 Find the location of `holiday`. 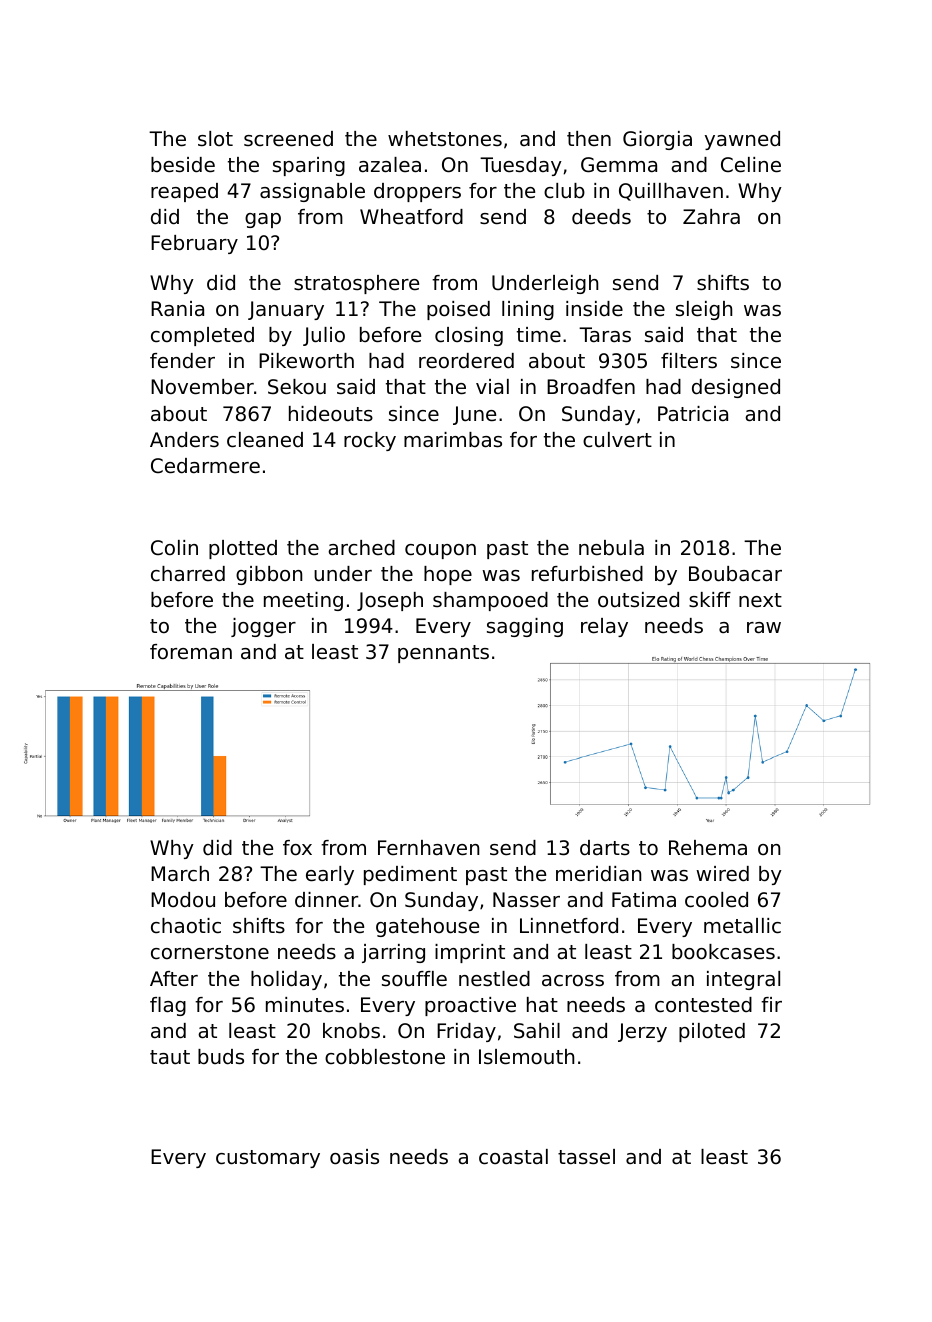

holiday is located at coordinates (286, 980).
